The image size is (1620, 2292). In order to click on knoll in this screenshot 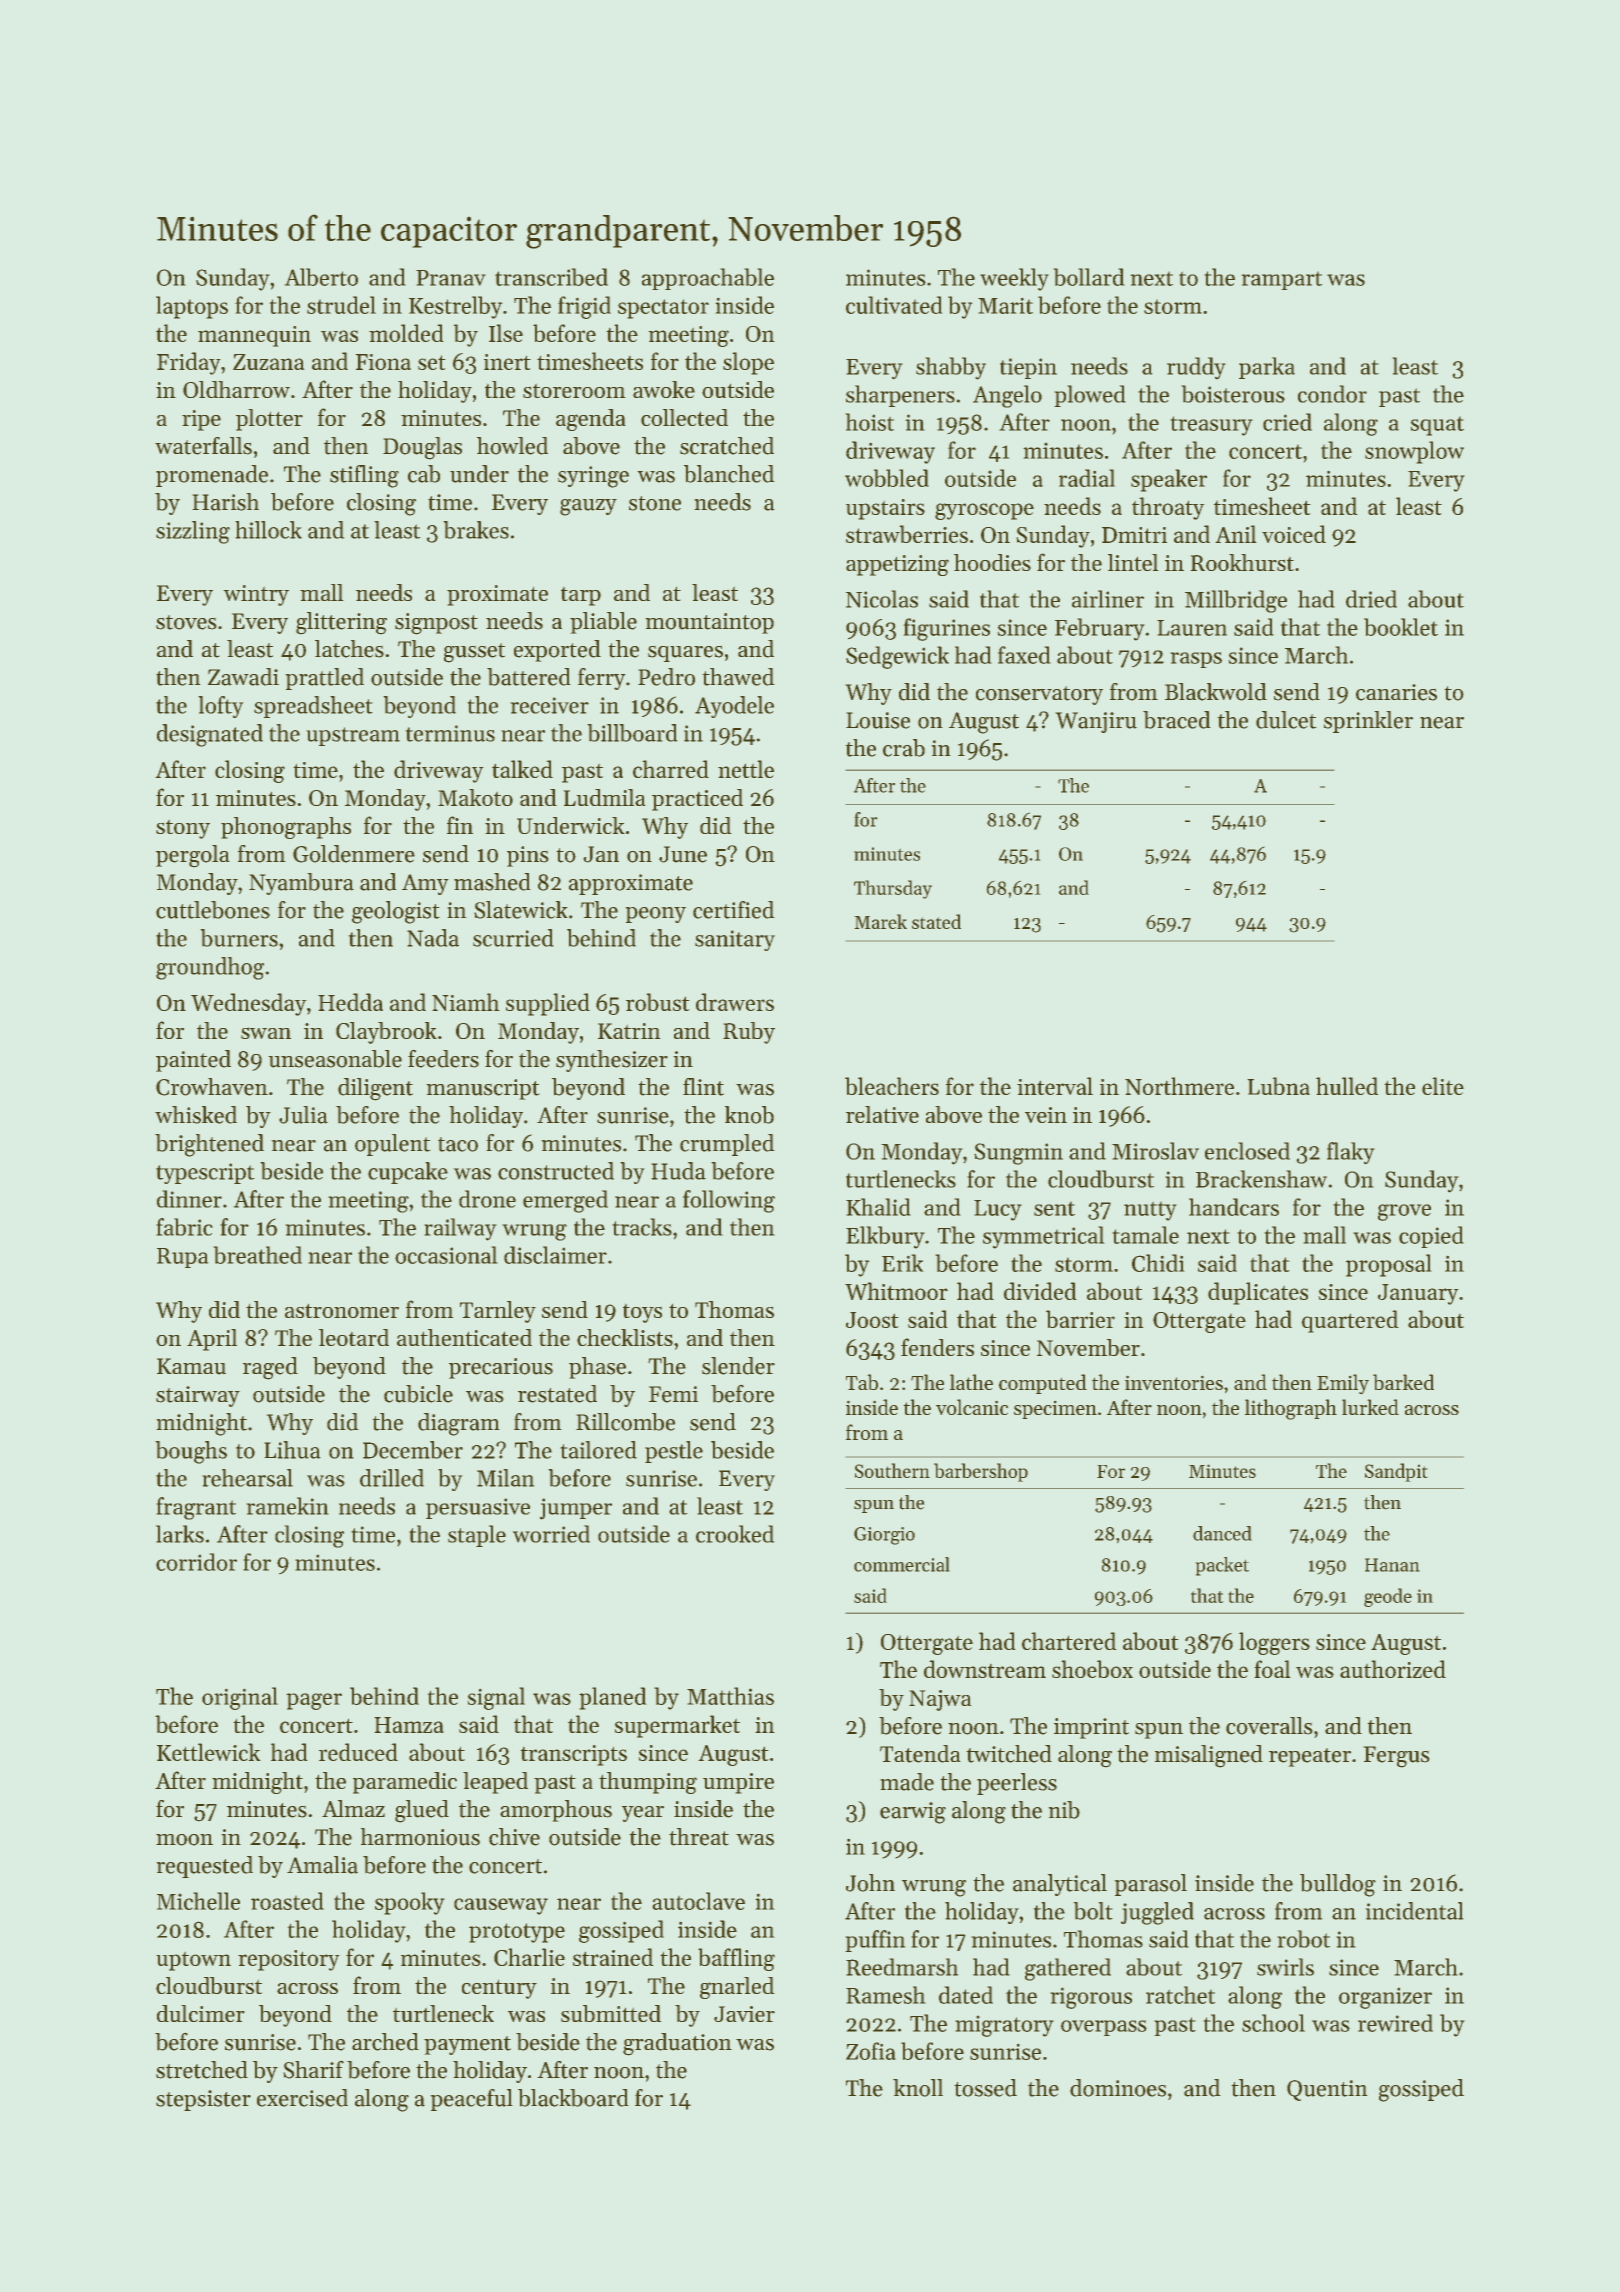, I will do `click(918, 2088)`.
